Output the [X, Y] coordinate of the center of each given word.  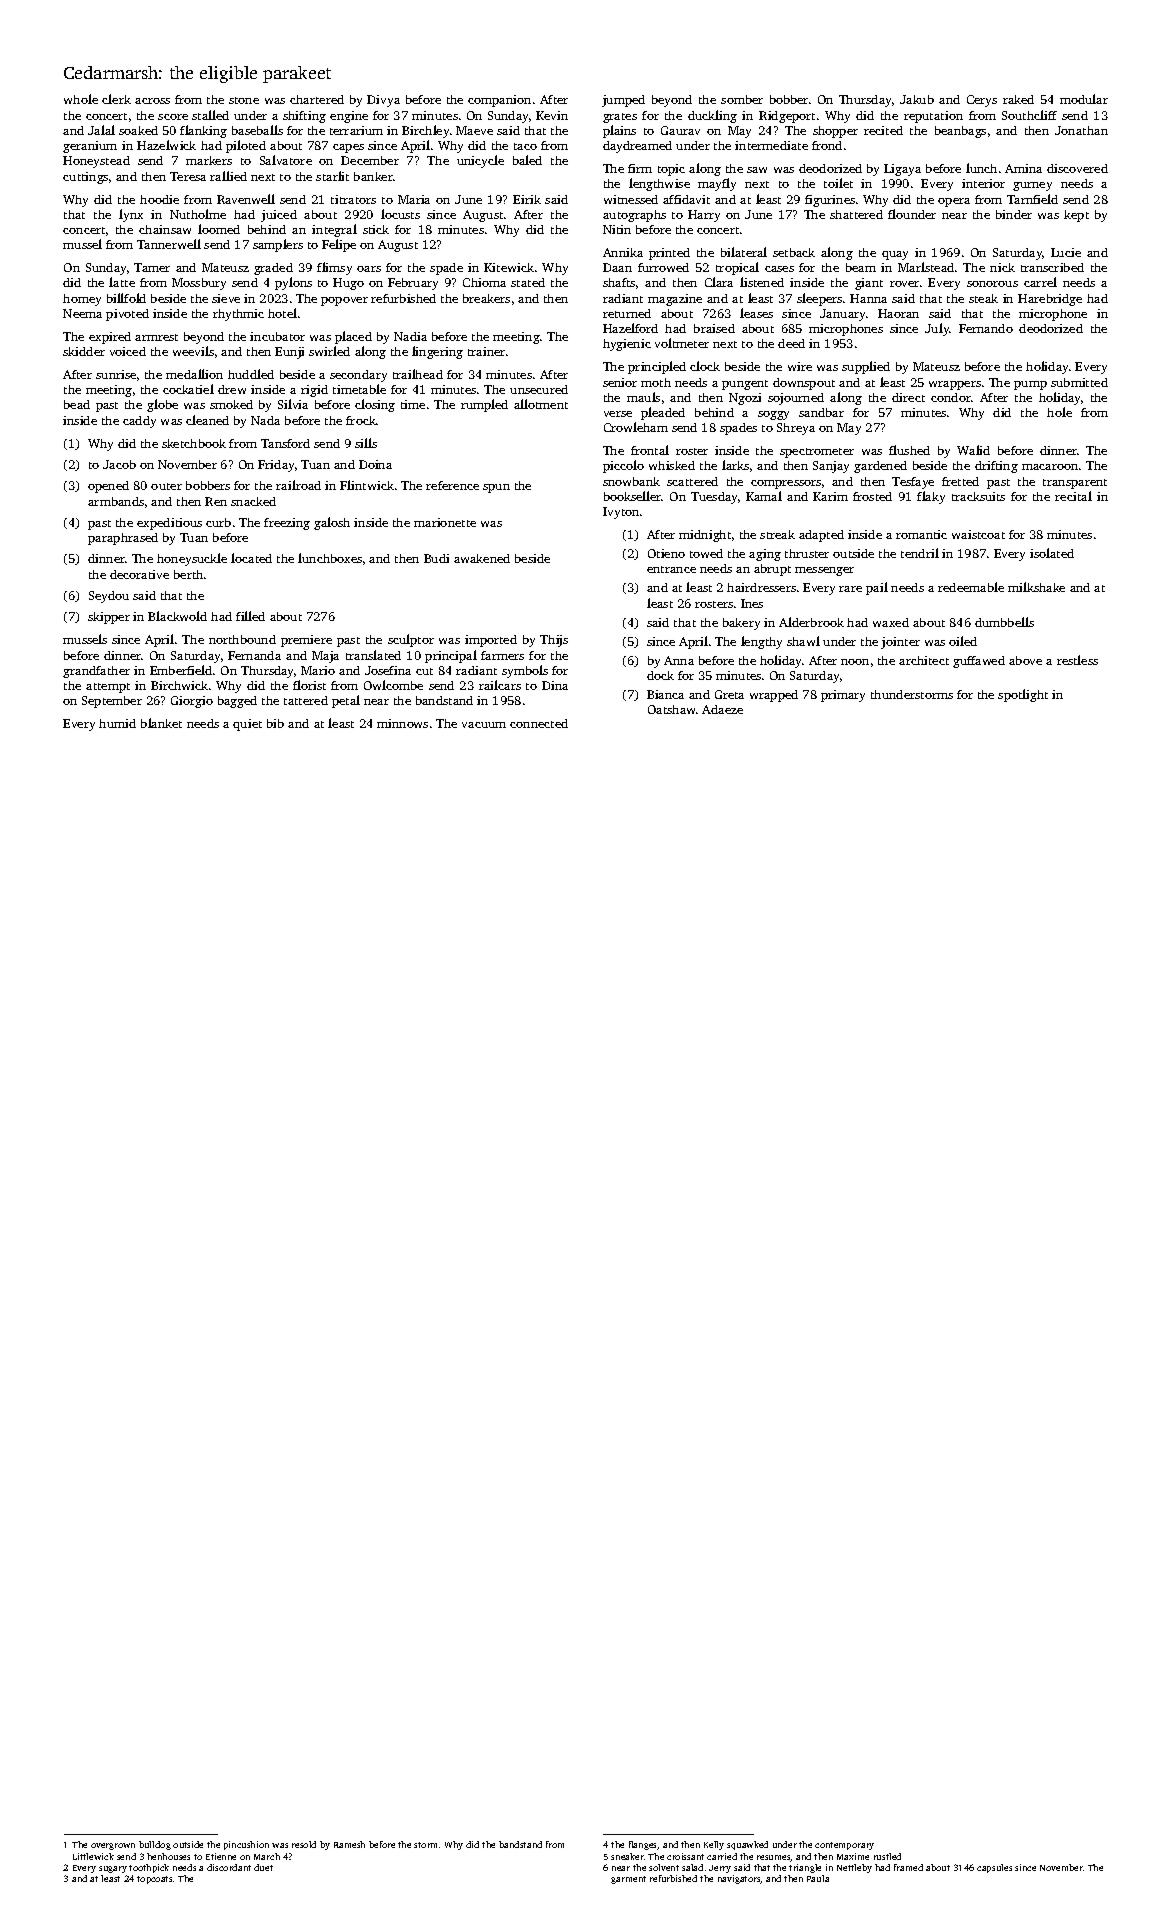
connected [539, 723]
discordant [229, 1867]
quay [895, 255]
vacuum [484, 725]
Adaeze [722, 709]
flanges [643, 1845]
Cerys [982, 101]
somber [742, 99]
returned [627, 313]
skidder [84, 351]
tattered [306, 700]
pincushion [246, 1845]
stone [244, 100]
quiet [247, 725]
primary [843, 696]
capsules [994, 1868]
